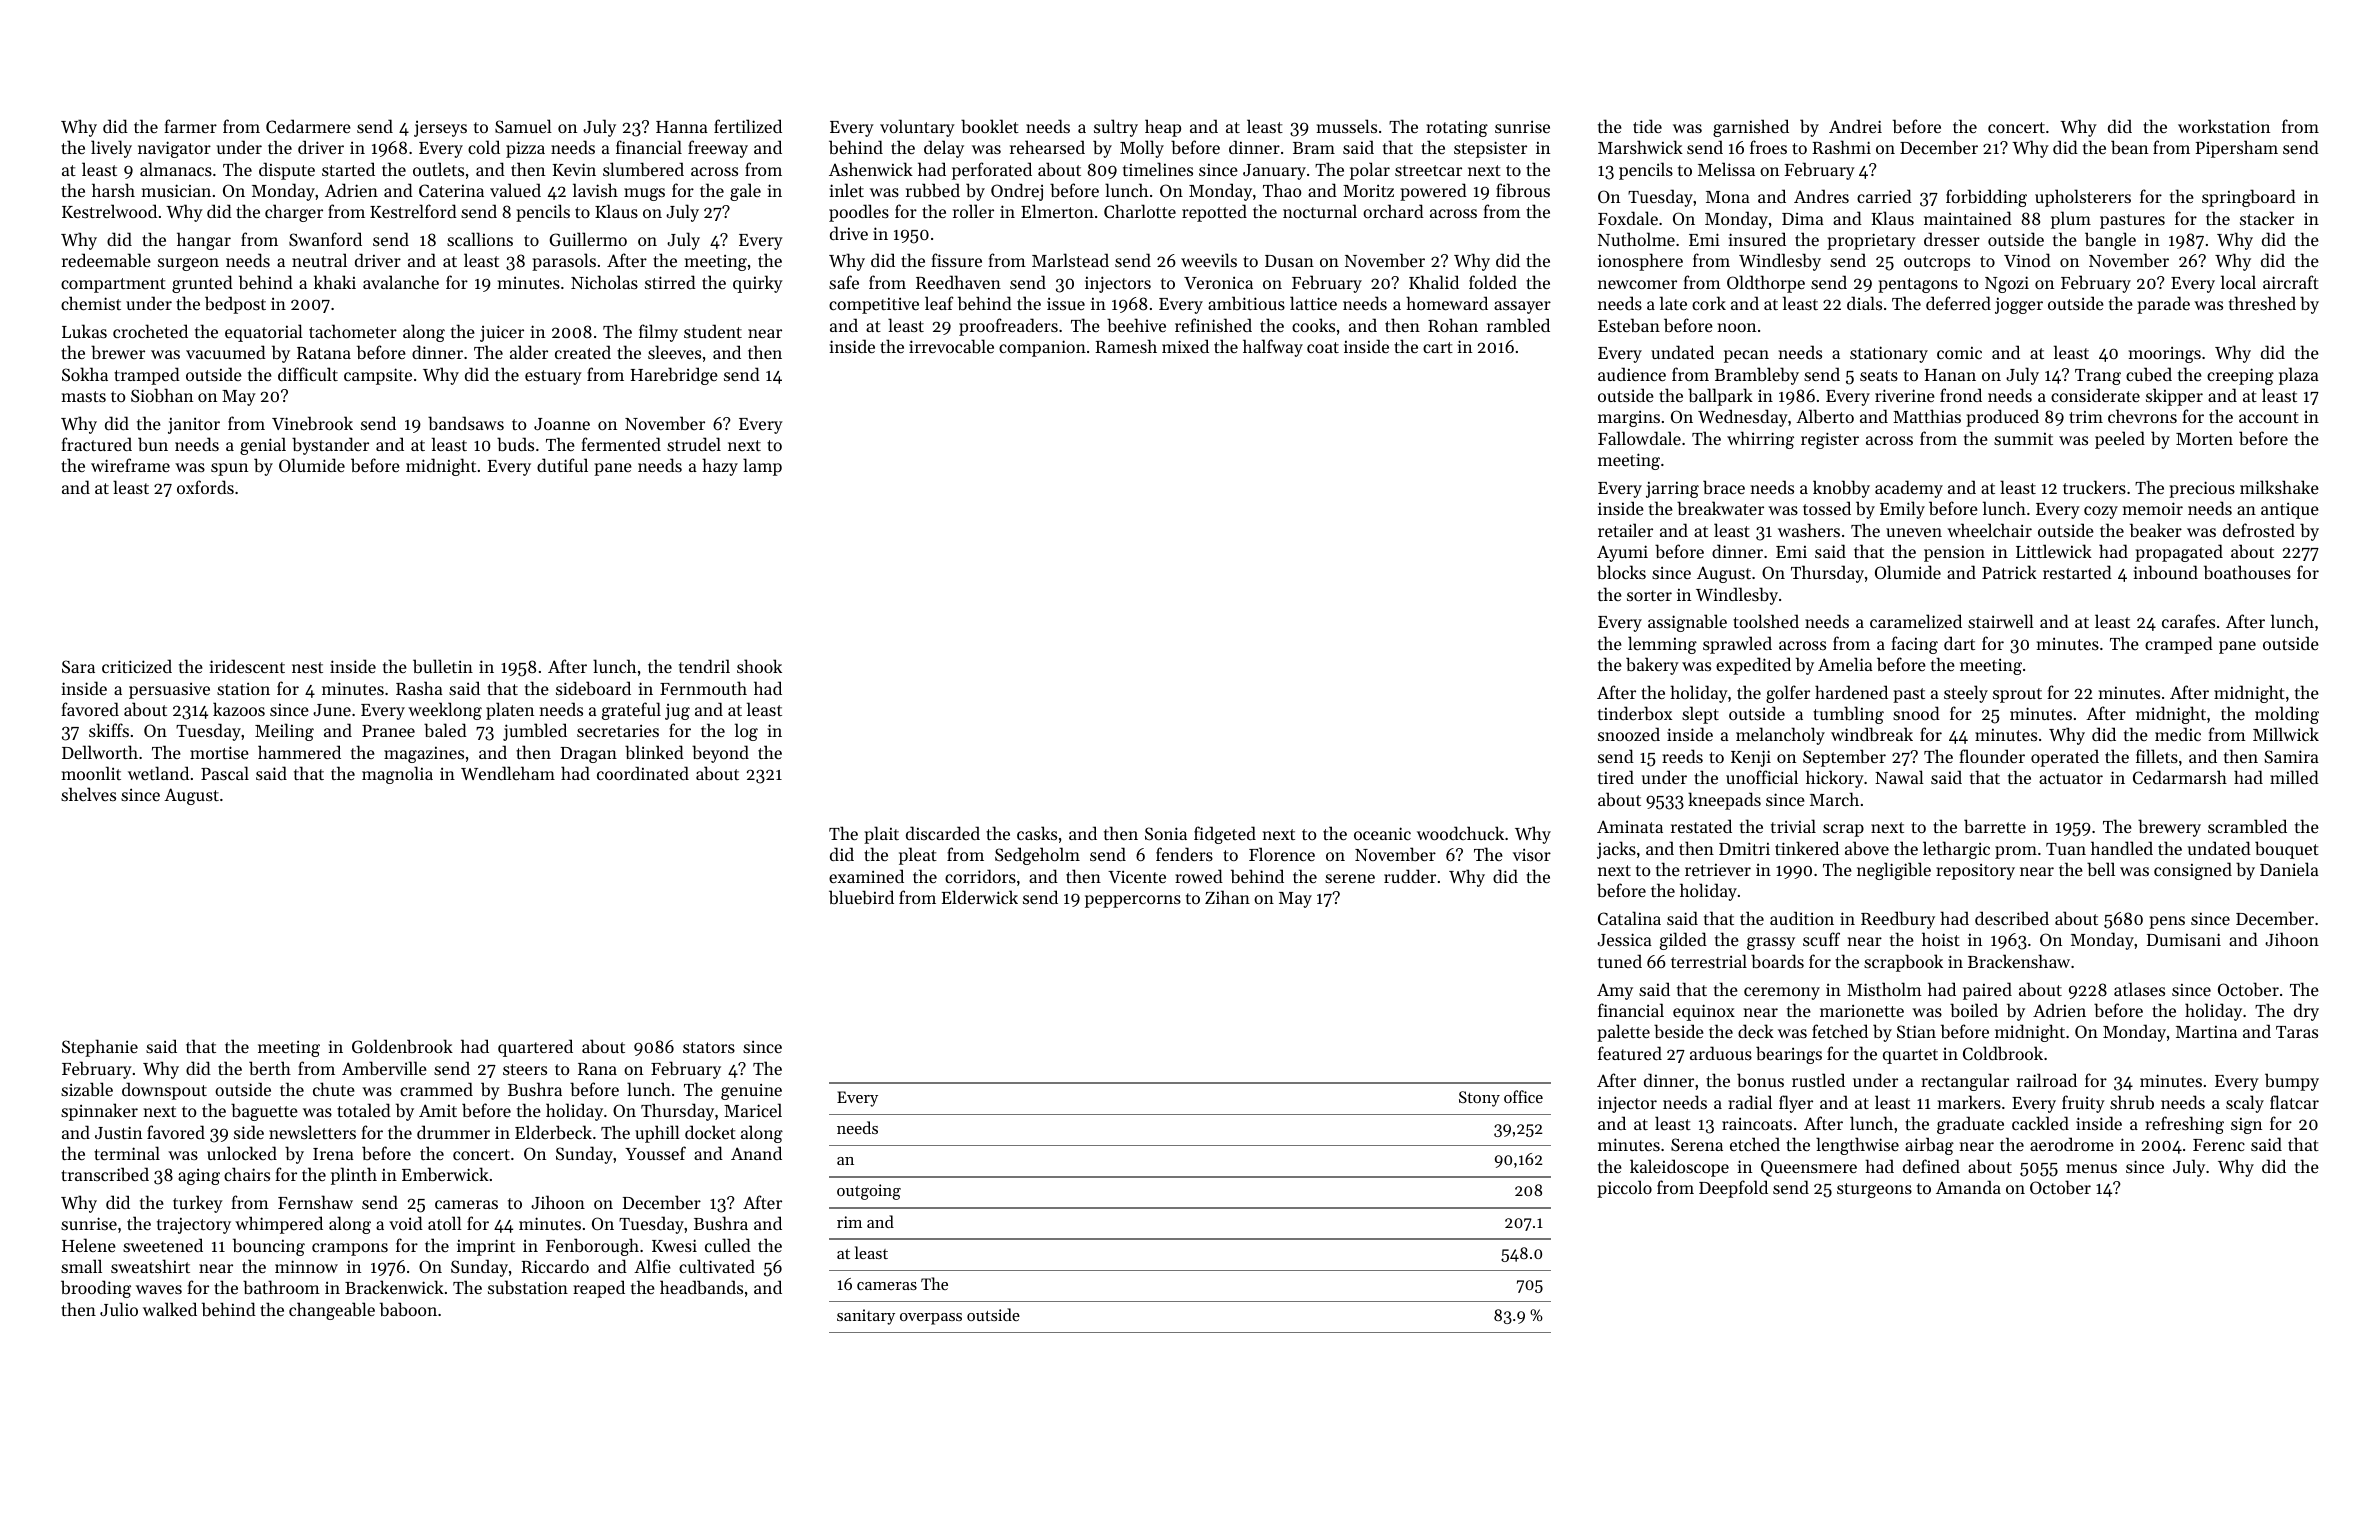 Image resolution: width=2380 pixels, height=1540 pixels. Describe the element at coordinates (643, 773) in the screenshot. I see `coordinated` at that location.
